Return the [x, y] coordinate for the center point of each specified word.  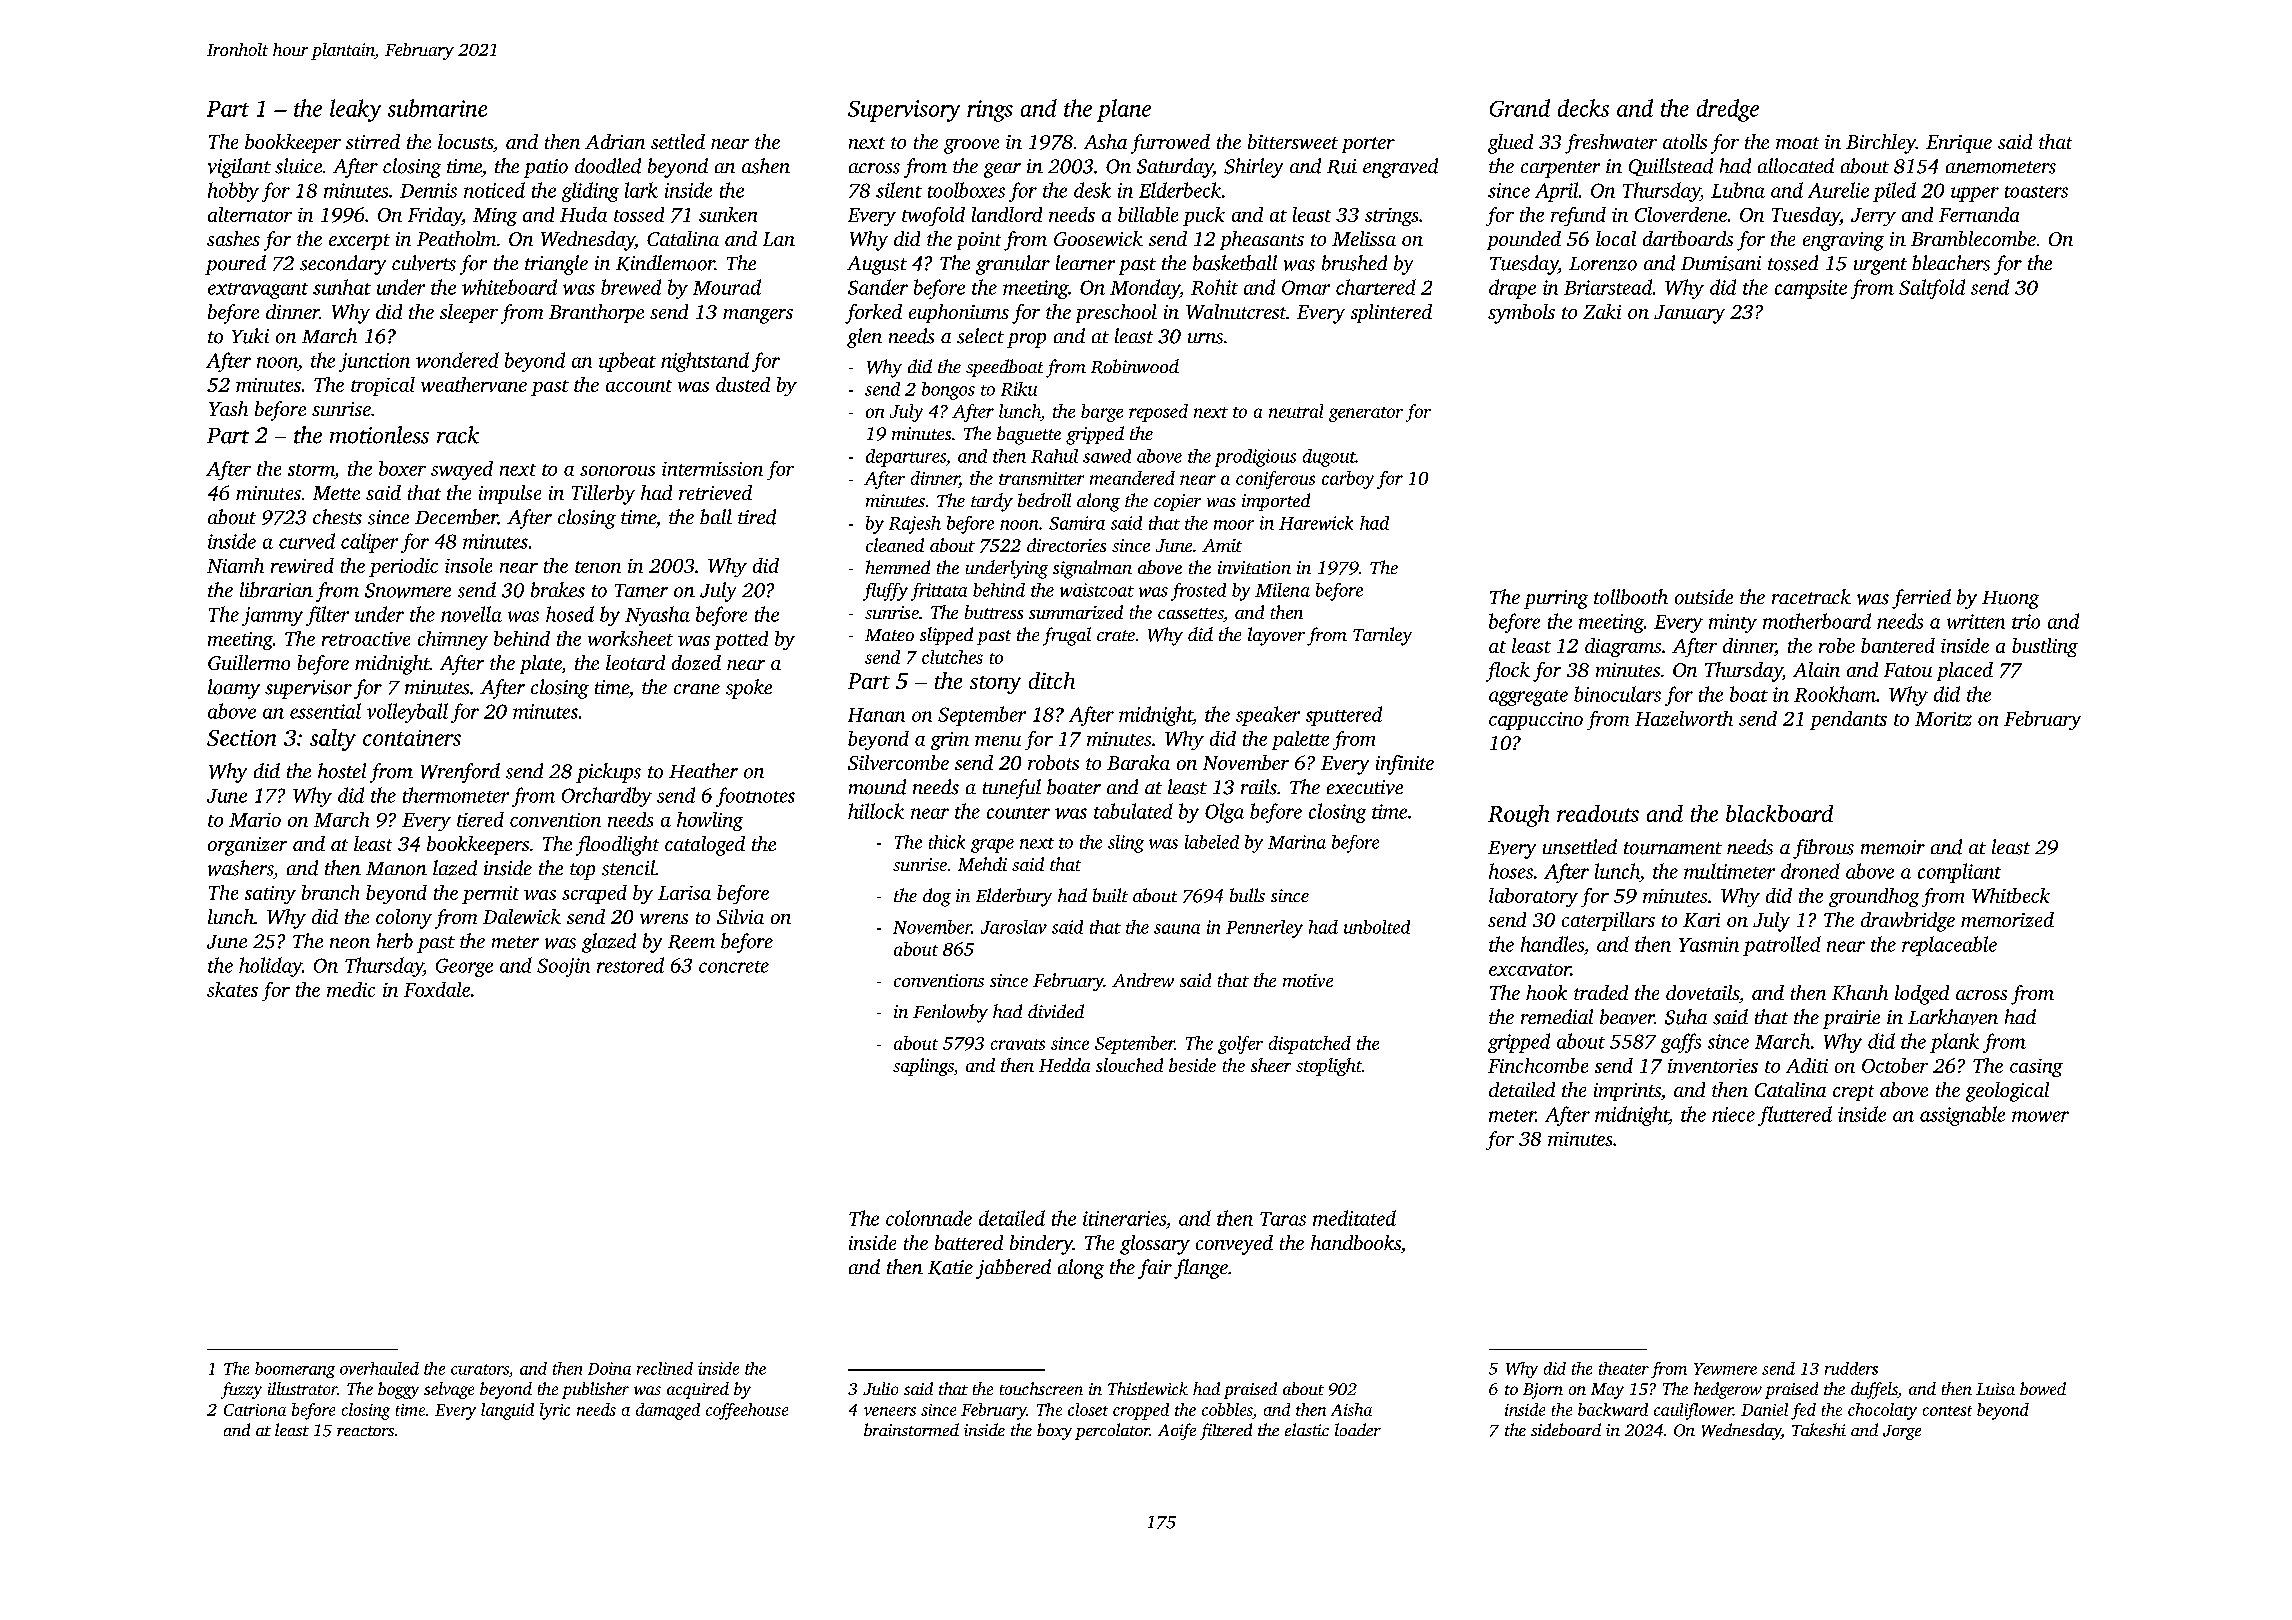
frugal [1067, 636]
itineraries [1124, 1218]
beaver [1627, 1017]
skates [232, 989]
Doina [609, 1368]
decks [1583, 108]
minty [1733, 623]
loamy [234, 689]
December [456, 517]
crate [1116, 635]
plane [1124, 110]
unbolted [1377, 927]
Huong [2010, 600]
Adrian [615, 141]
